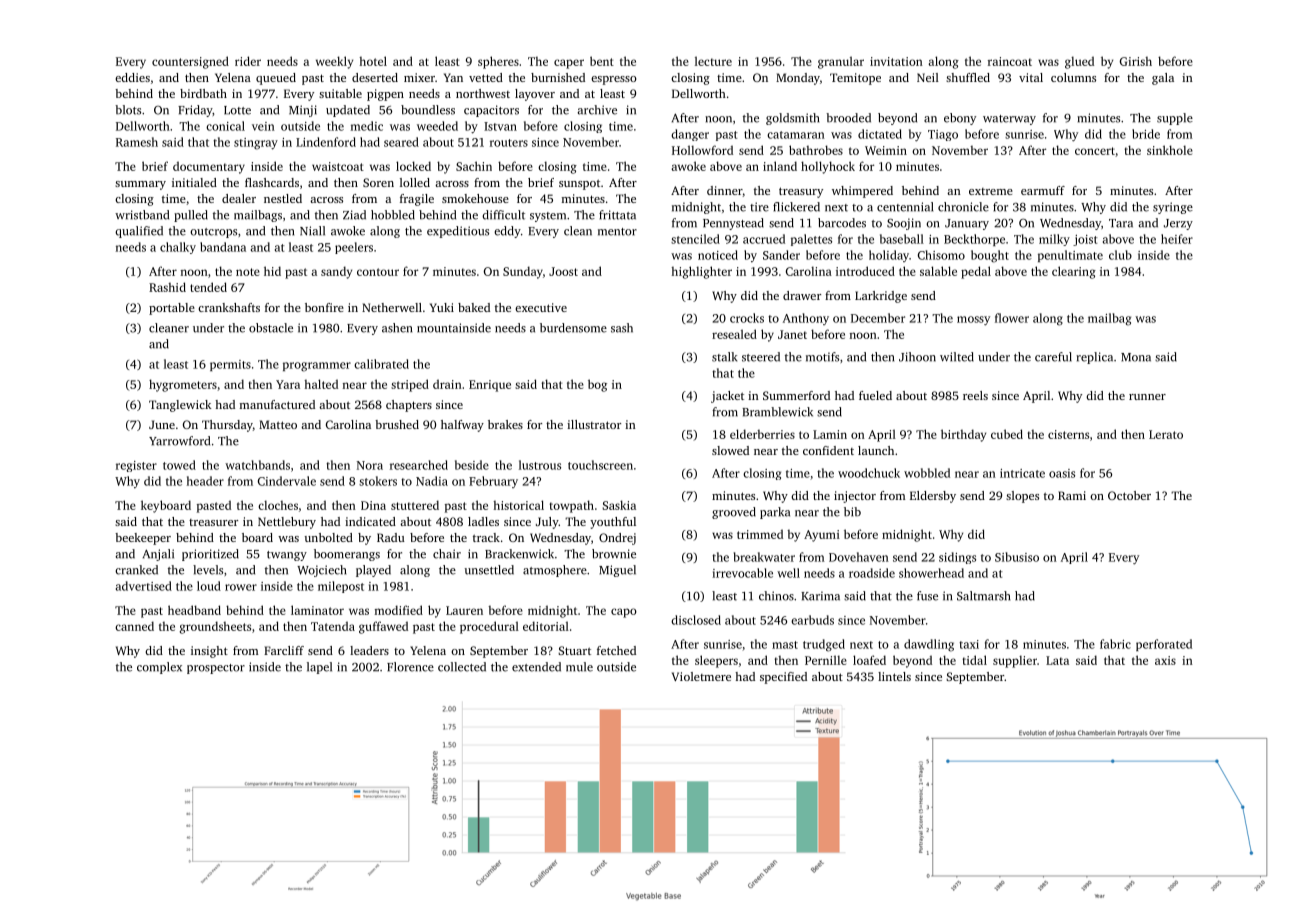 Image resolution: width=1308 pixels, height=924 pixels. What do you see at coordinates (507, 232) in the page?
I see `eddy` at bounding box center [507, 232].
